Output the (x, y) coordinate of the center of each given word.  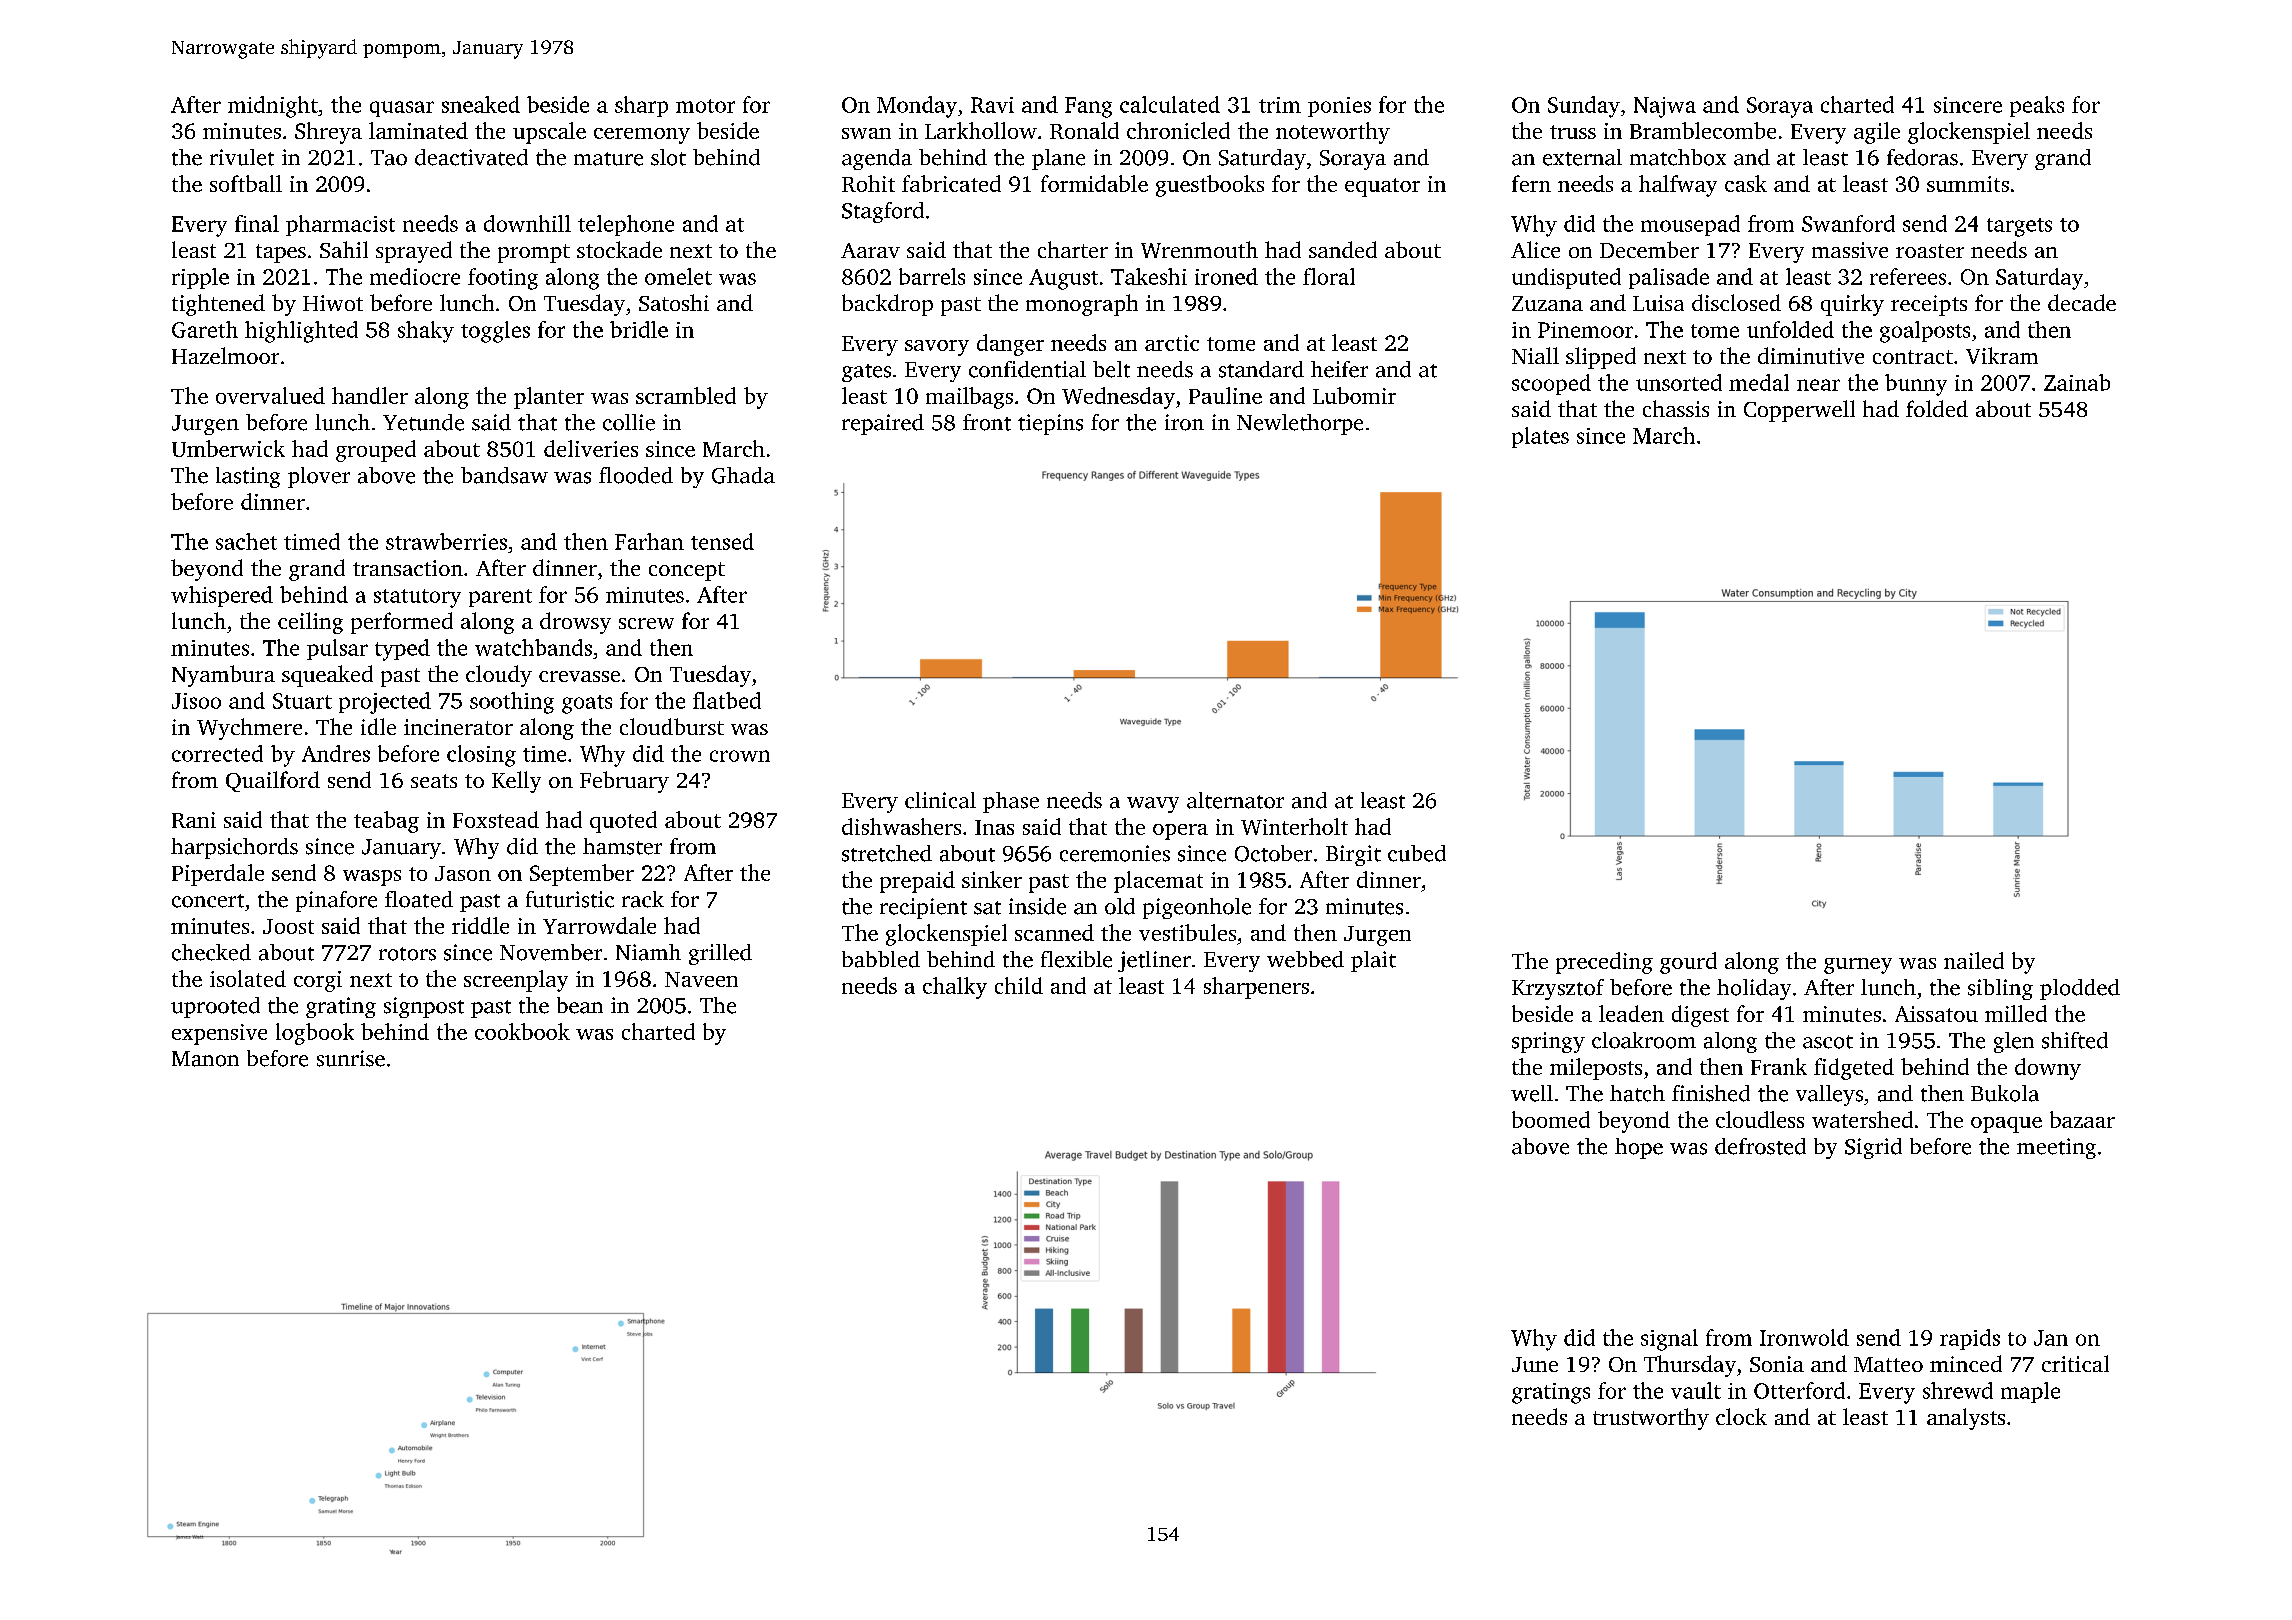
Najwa (1665, 107)
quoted (623, 822)
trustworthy (1651, 1419)
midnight (273, 107)
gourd (1688, 963)
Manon (205, 1059)
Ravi (992, 105)
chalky (955, 988)
